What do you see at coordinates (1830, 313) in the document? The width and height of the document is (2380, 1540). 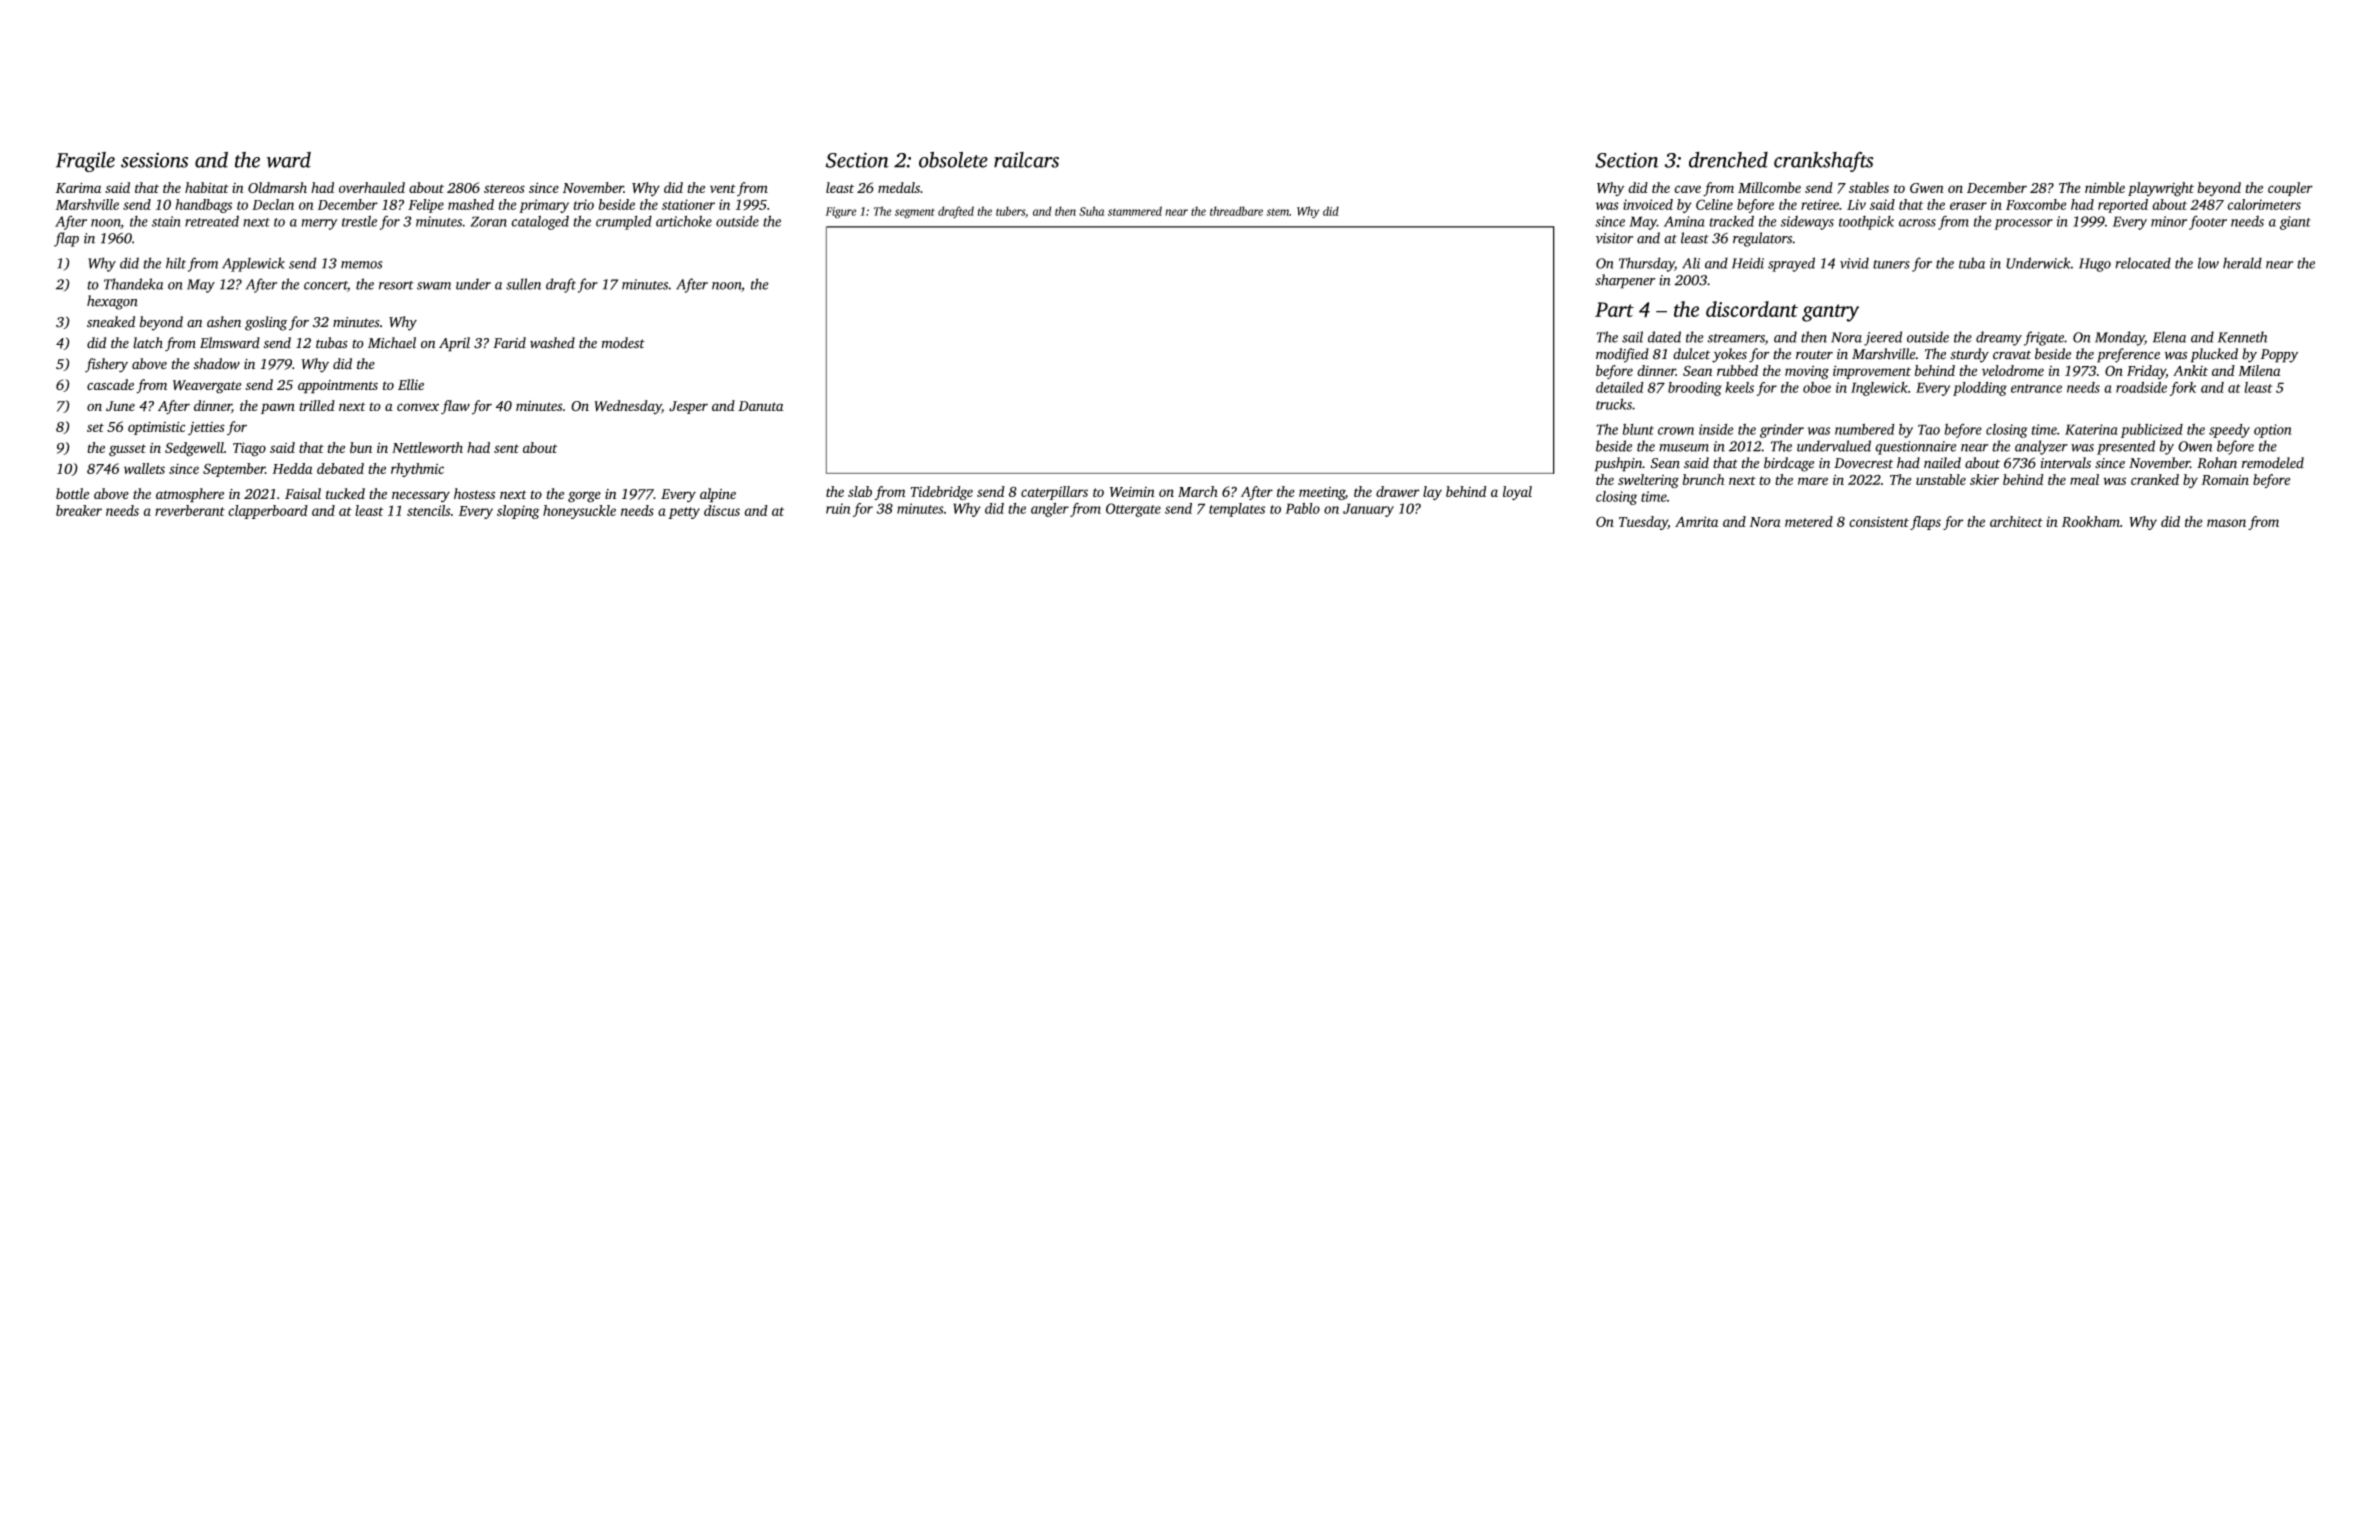 I see `gantry` at bounding box center [1830, 313].
